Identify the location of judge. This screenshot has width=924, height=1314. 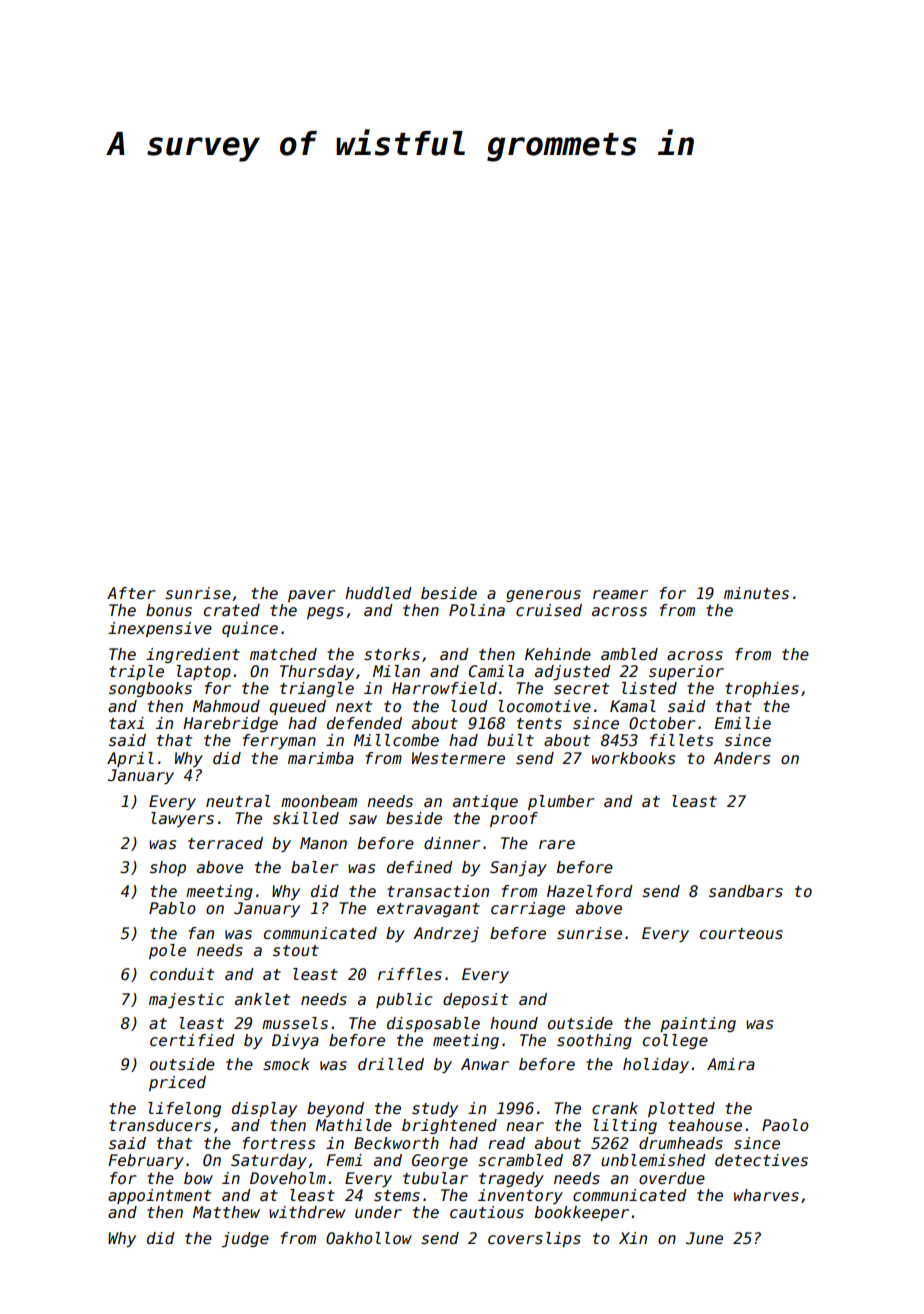
(245, 1239).
